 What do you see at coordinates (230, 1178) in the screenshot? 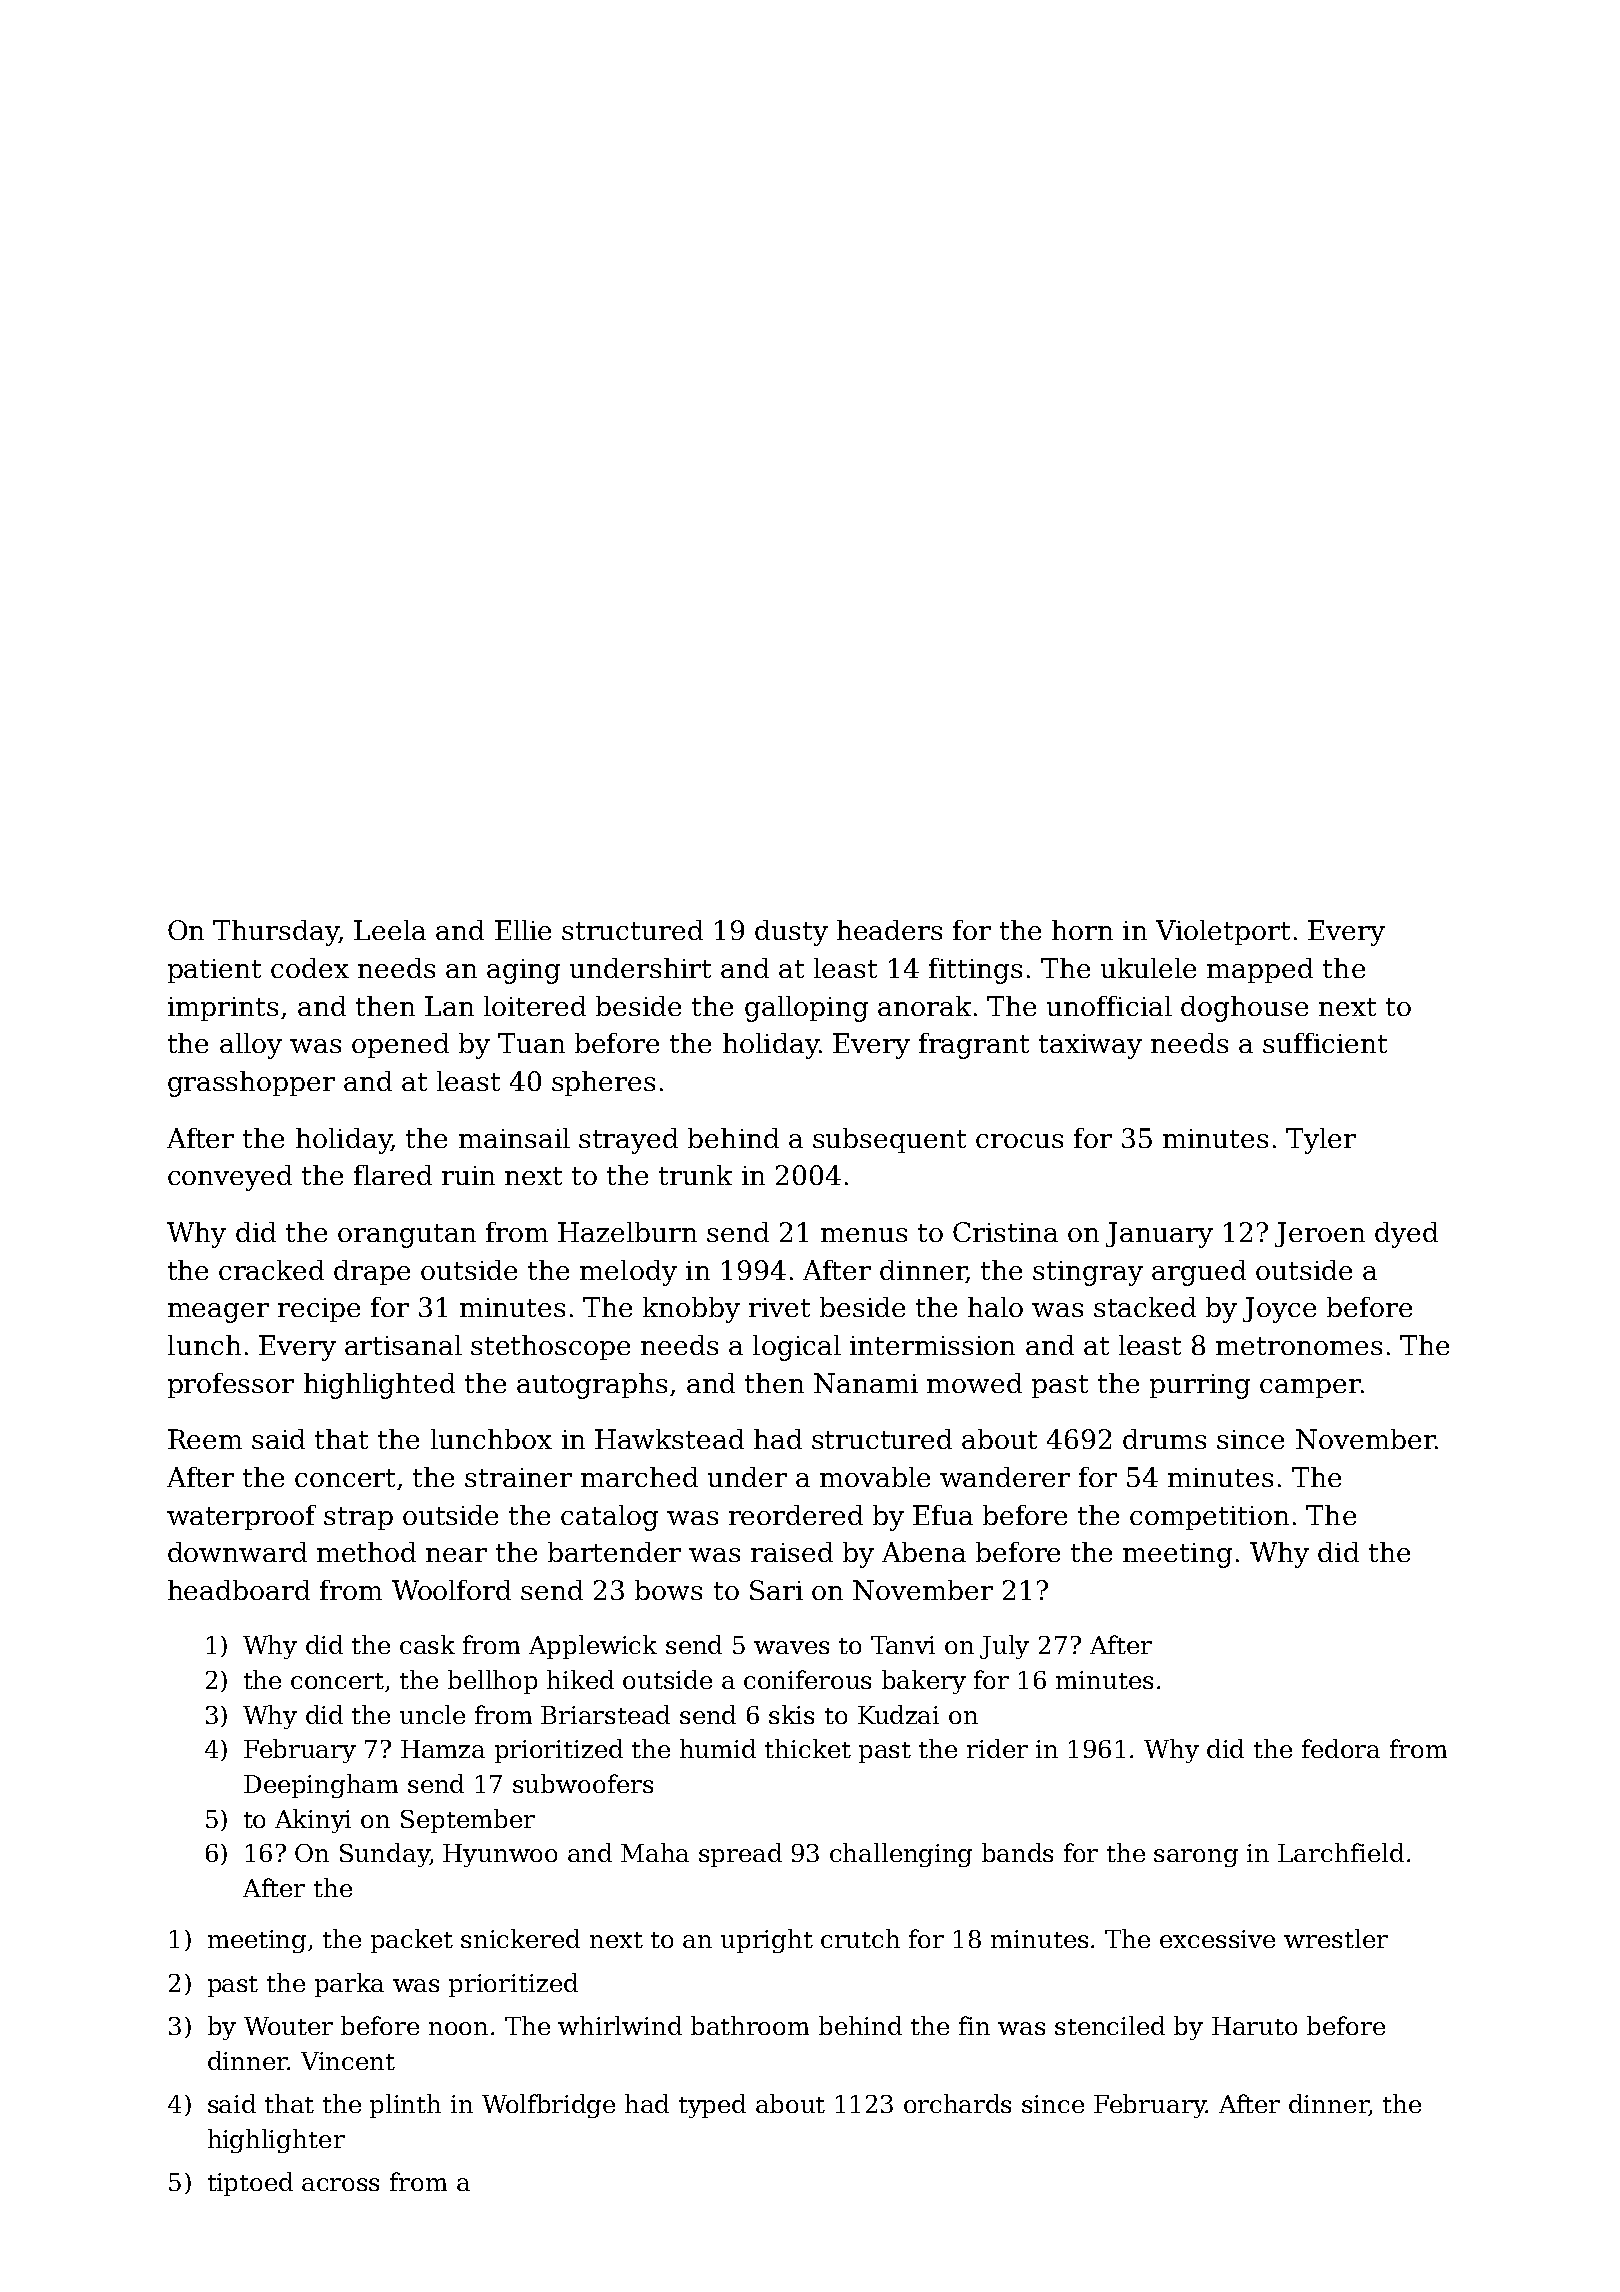
I see `conveyed` at bounding box center [230, 1178].
